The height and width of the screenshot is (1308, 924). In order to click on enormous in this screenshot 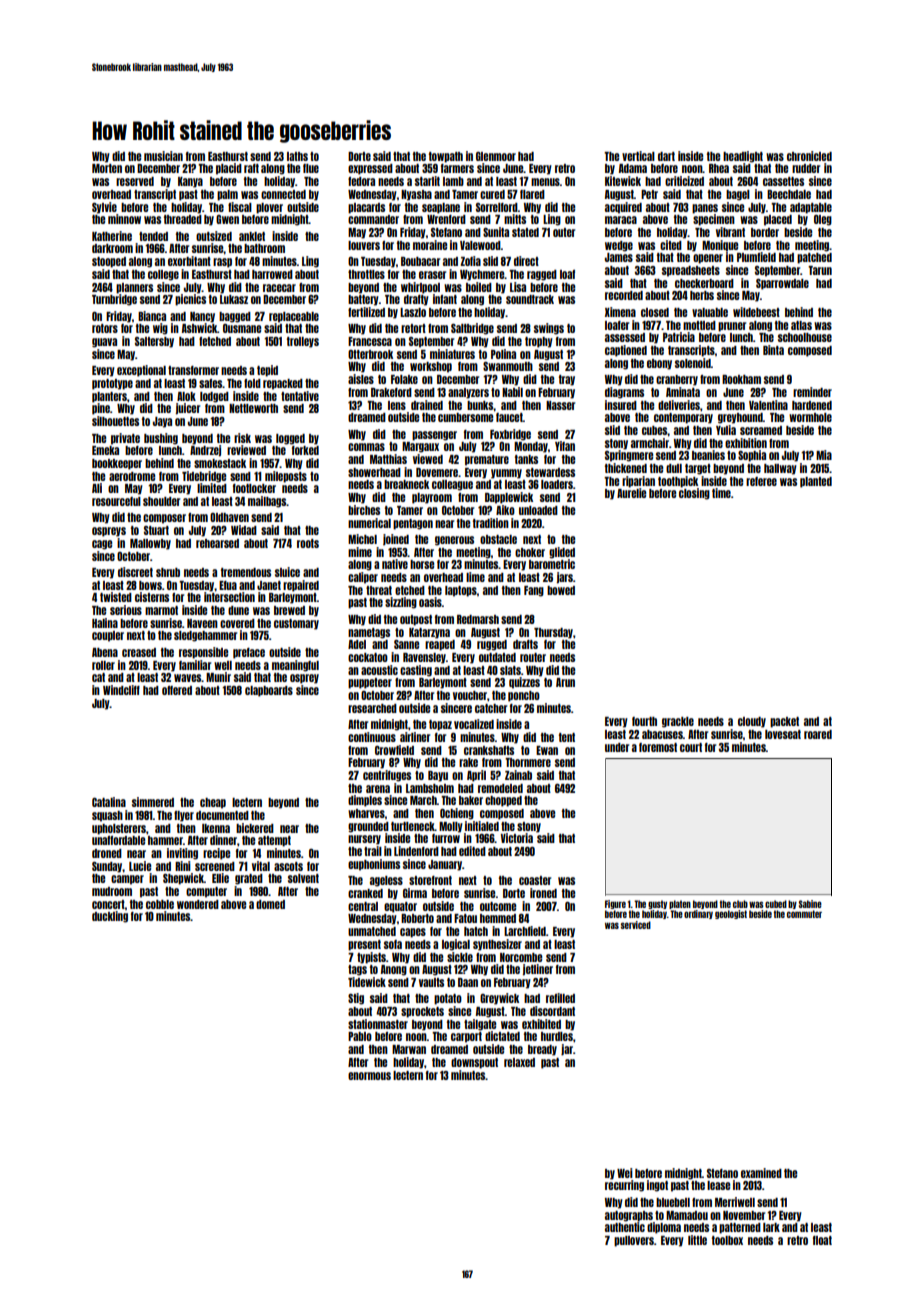, I will do `click(369, 1076)`.
